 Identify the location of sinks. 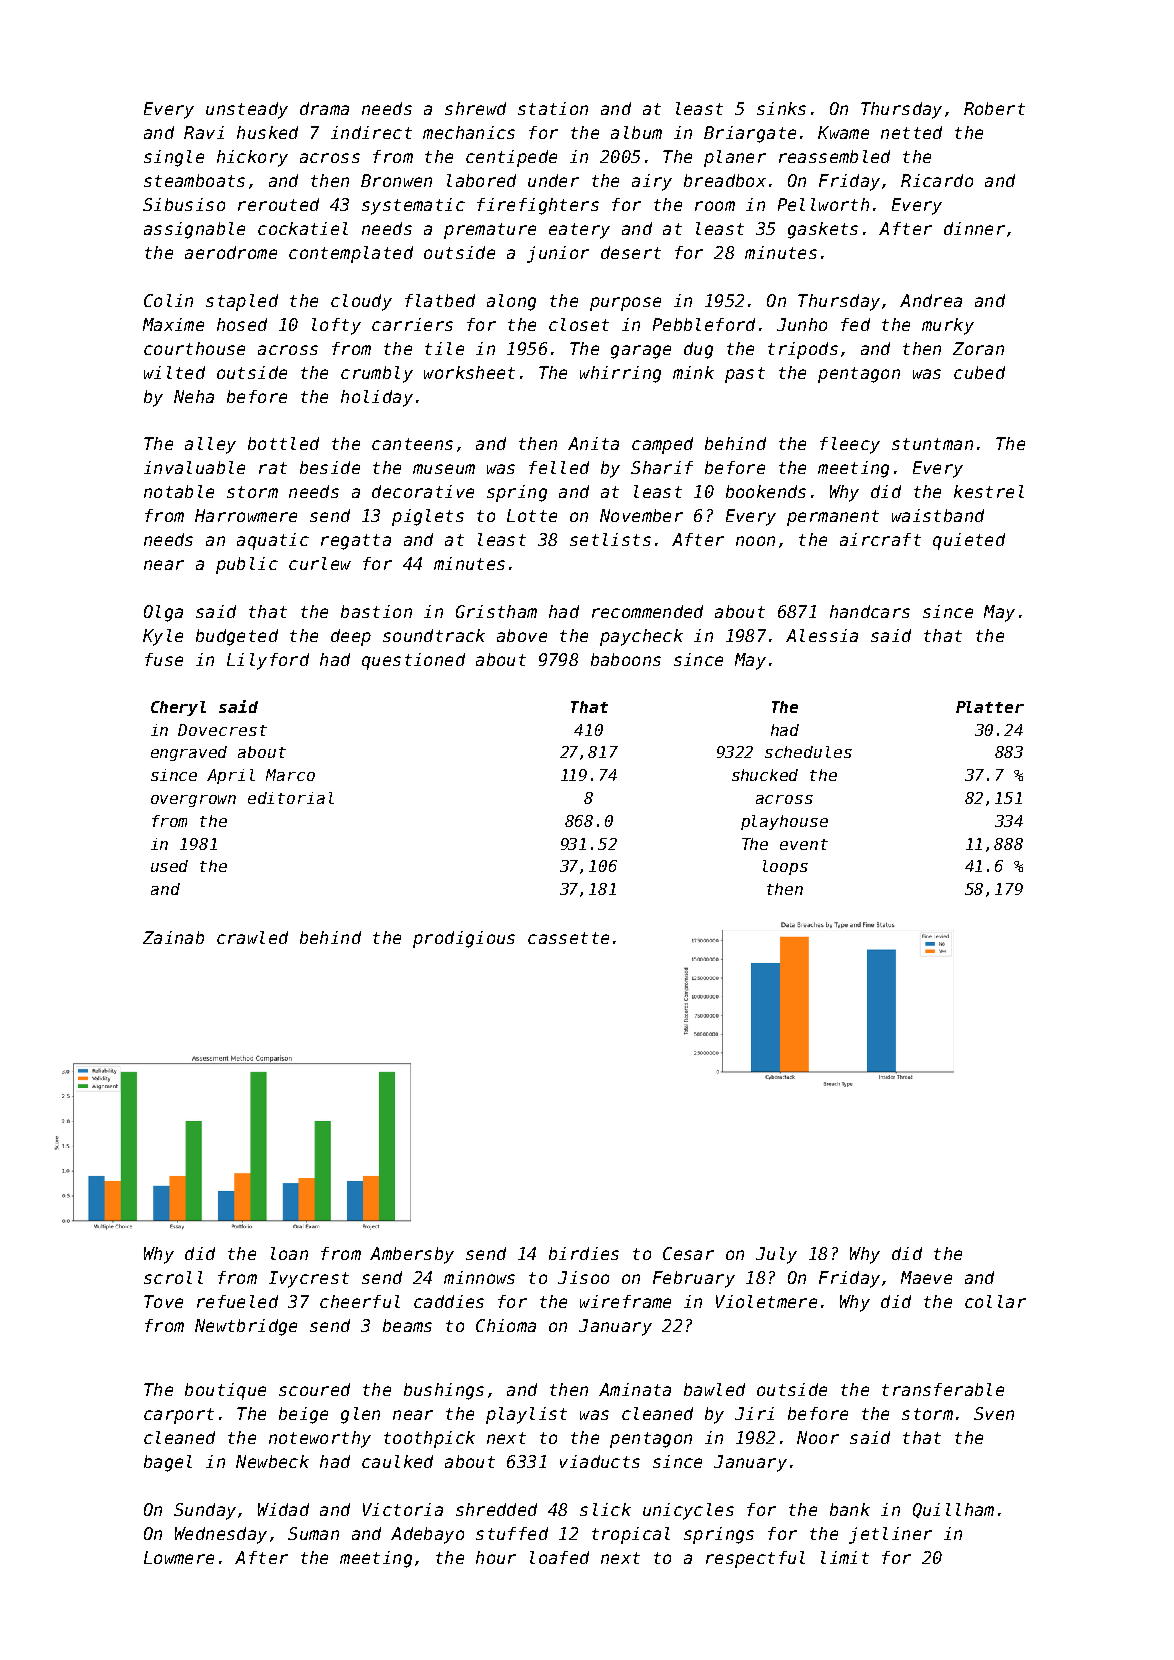
(781, 108).
